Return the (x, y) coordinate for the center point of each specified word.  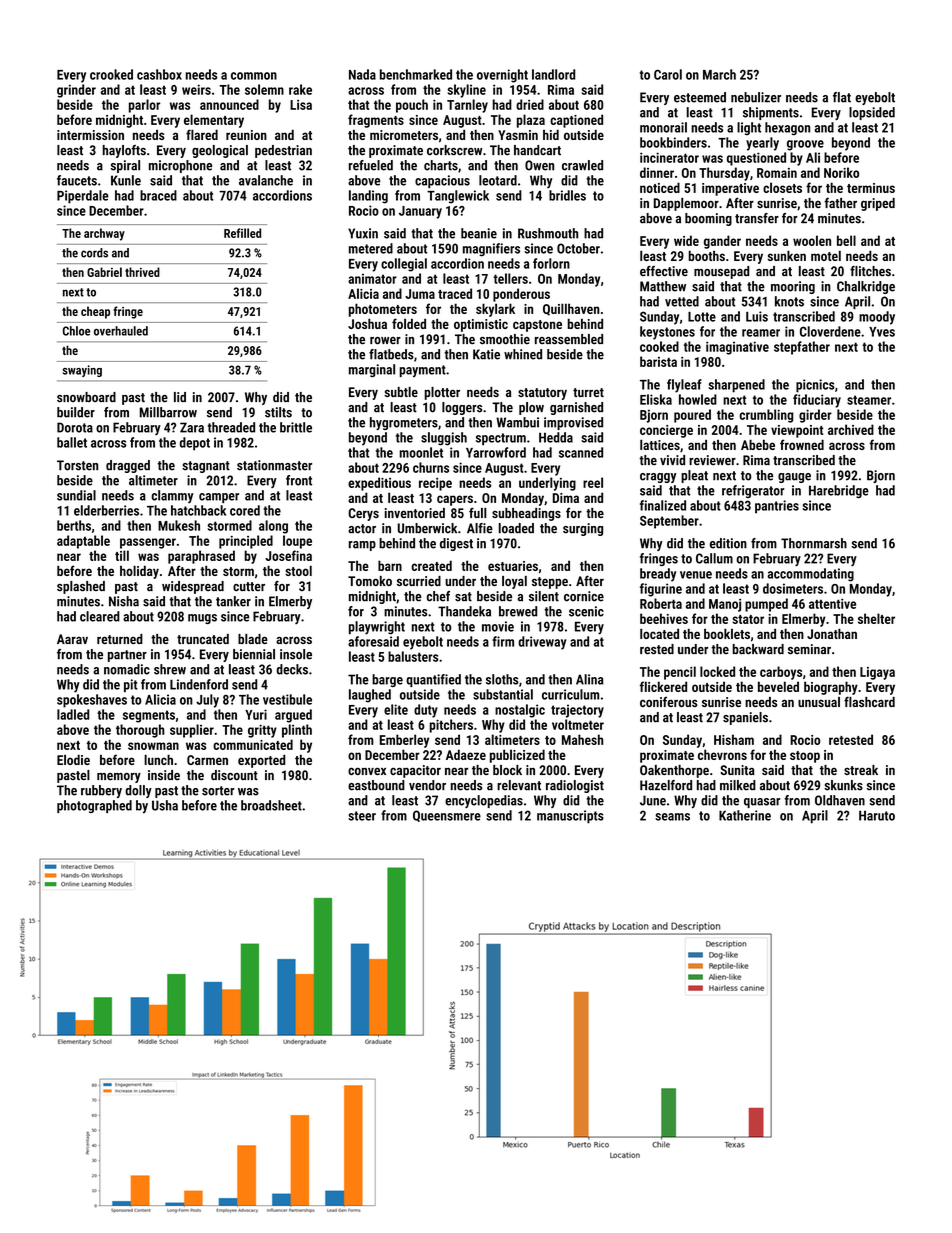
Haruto (877, 815)
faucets (77, 180)
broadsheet (271, 805)
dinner (657, 172)
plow (531, 408)
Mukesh (179, 525)
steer (362, 816)
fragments (376, 121)
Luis (757, 316)
